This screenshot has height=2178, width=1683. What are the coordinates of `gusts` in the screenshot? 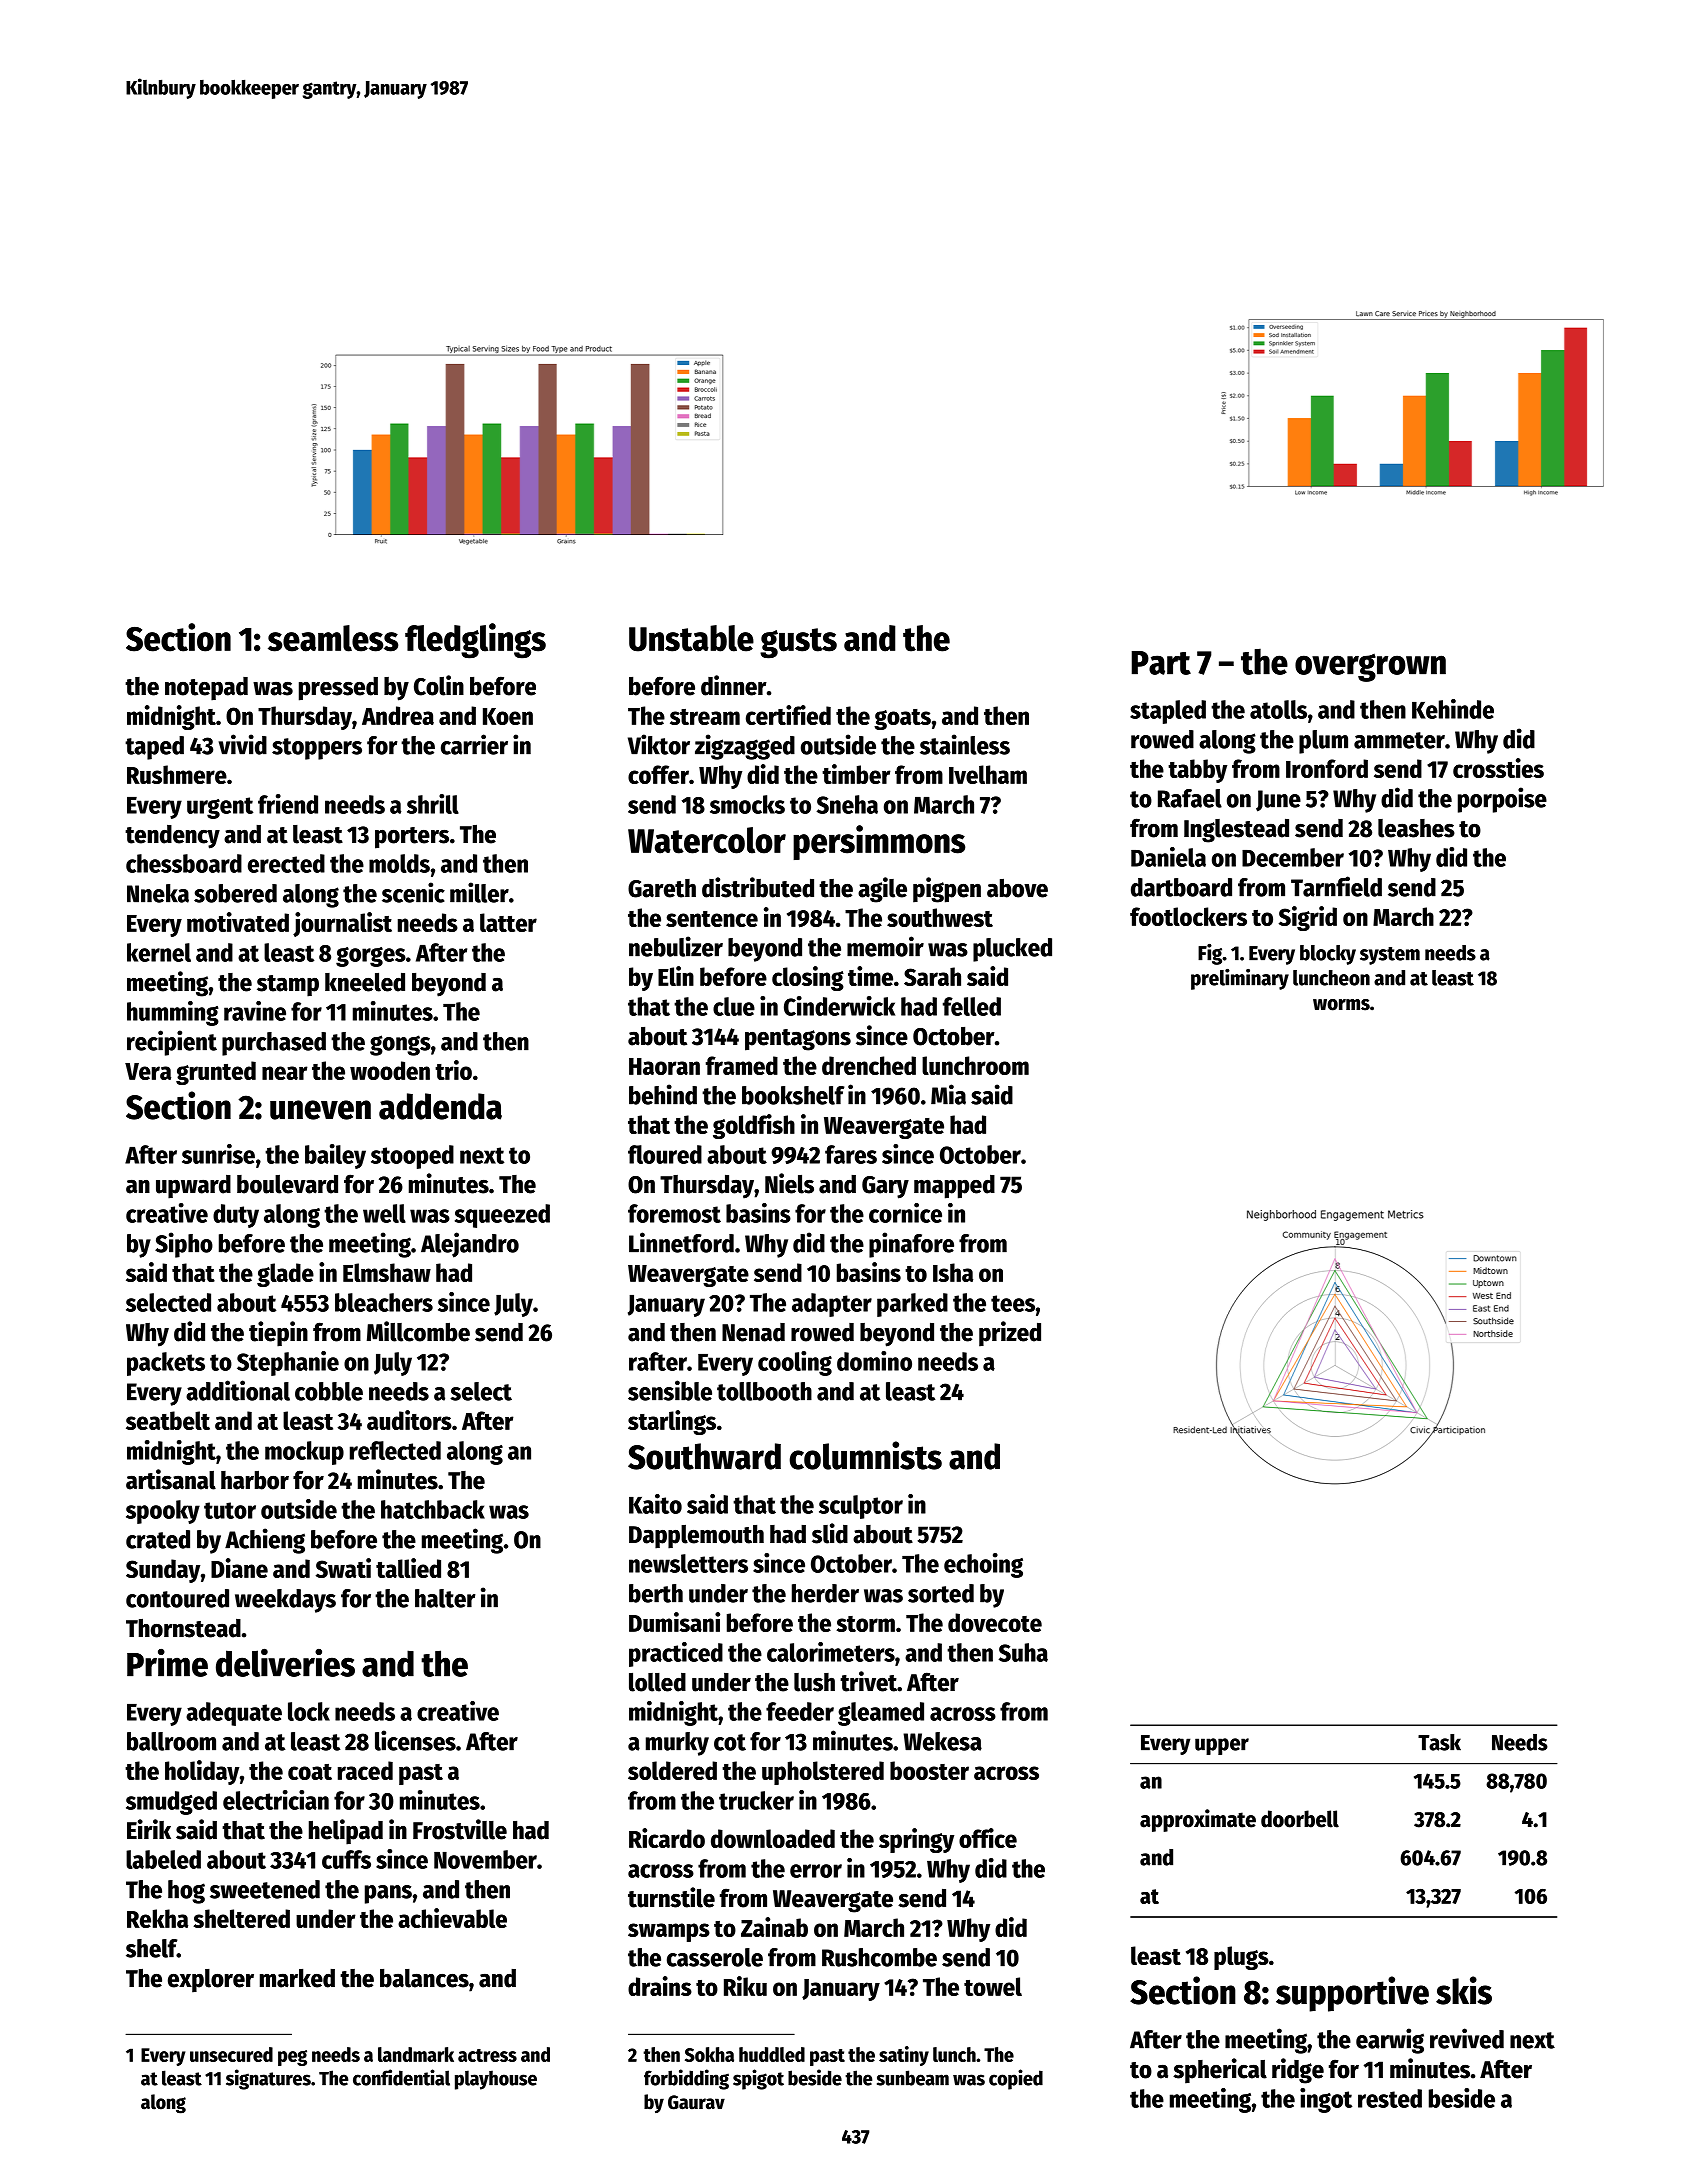 It's located at (798, 643).
